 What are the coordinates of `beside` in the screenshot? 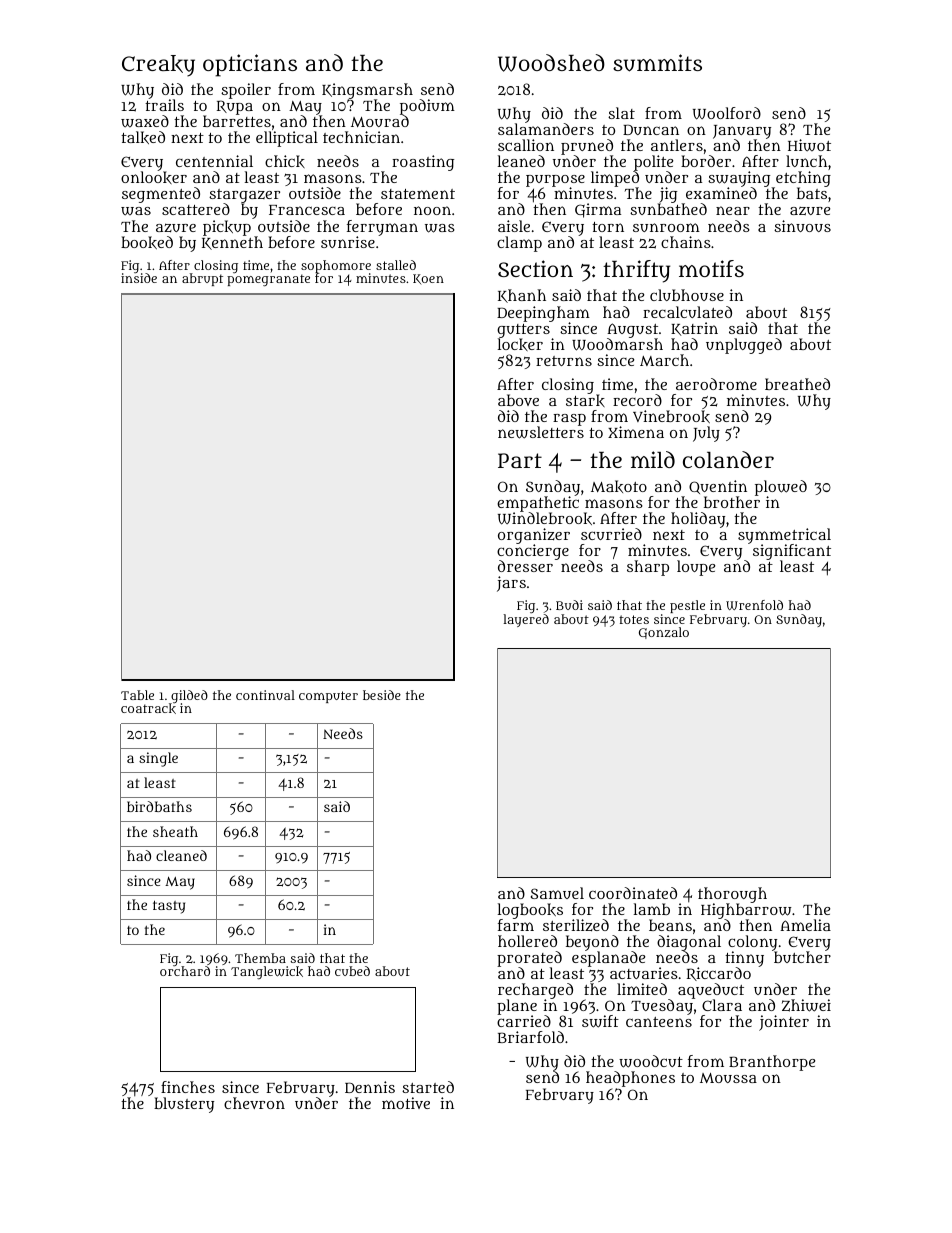 It's located at (382, 695).
